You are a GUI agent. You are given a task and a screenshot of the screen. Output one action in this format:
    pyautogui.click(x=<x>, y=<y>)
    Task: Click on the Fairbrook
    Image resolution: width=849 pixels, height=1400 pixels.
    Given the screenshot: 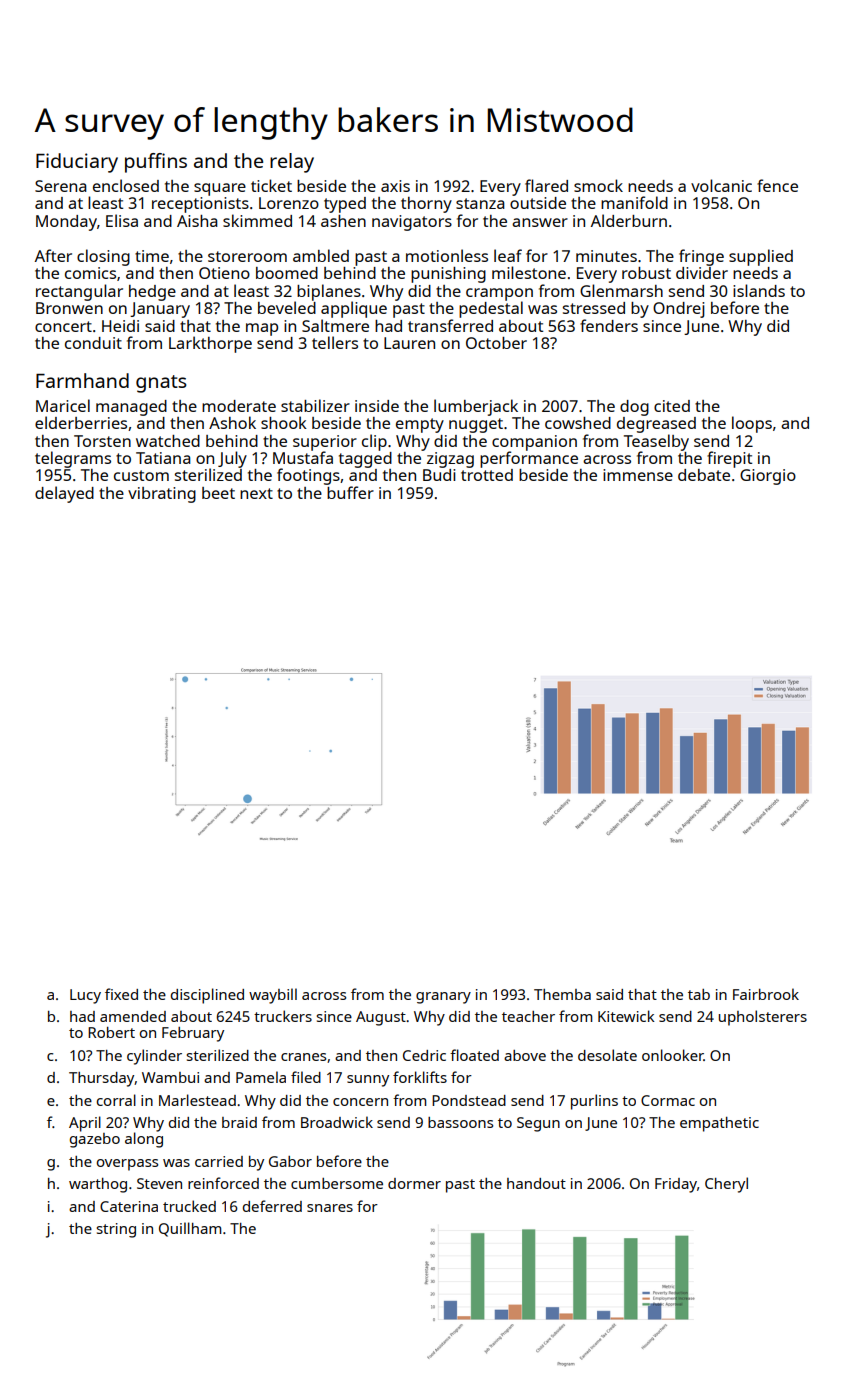 What is the action you would take?
    pyautogui.click(x=766, y=994)
